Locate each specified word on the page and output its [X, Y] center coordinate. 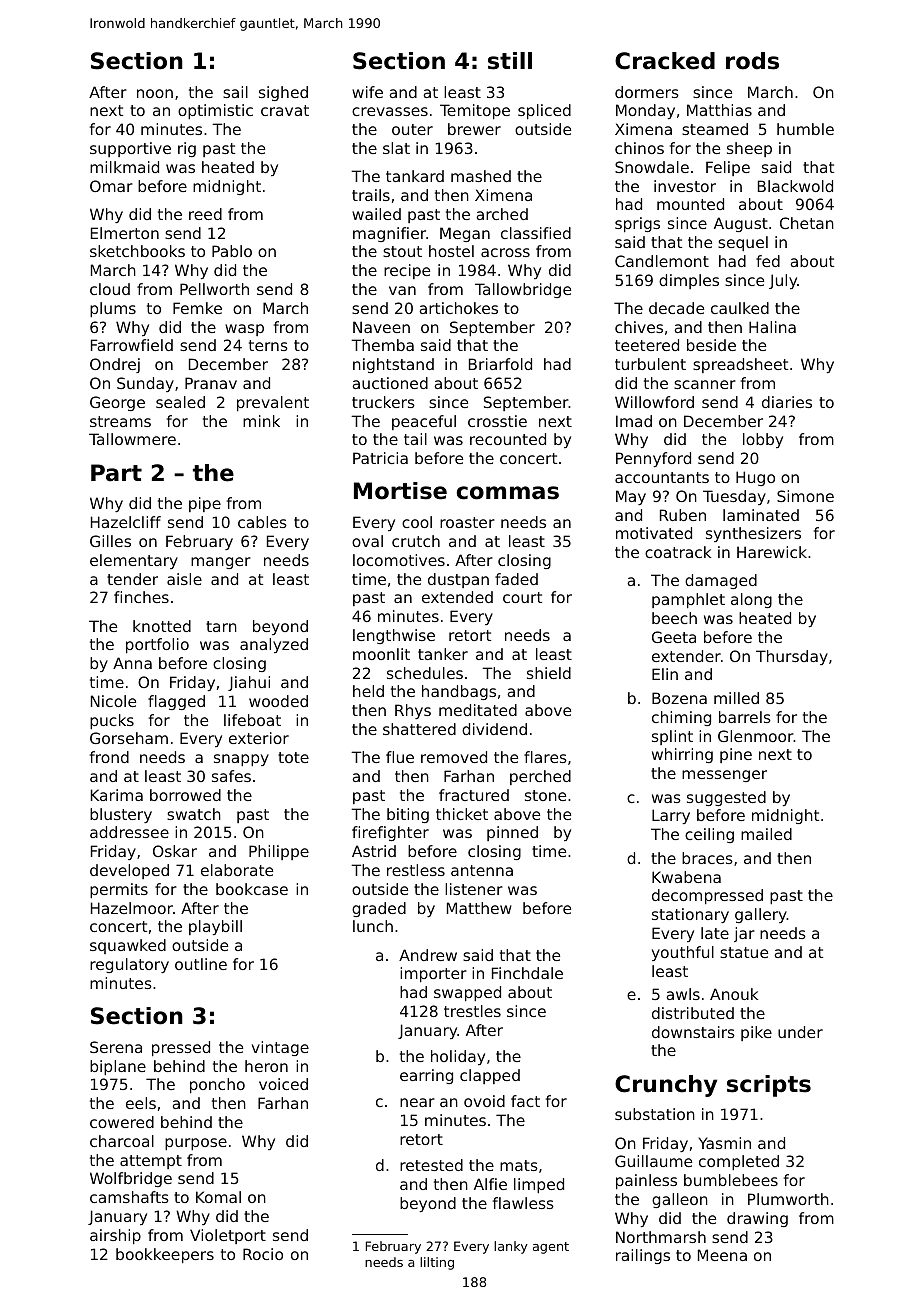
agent [551, 1248]
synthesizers [753, 534]
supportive [130, 149]
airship [115, 1236]
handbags [459, 692]
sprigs [637, 224]
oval [367, 541]
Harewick [772, 552]
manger [221, 563]
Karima [117, 795]
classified [536, 233]
